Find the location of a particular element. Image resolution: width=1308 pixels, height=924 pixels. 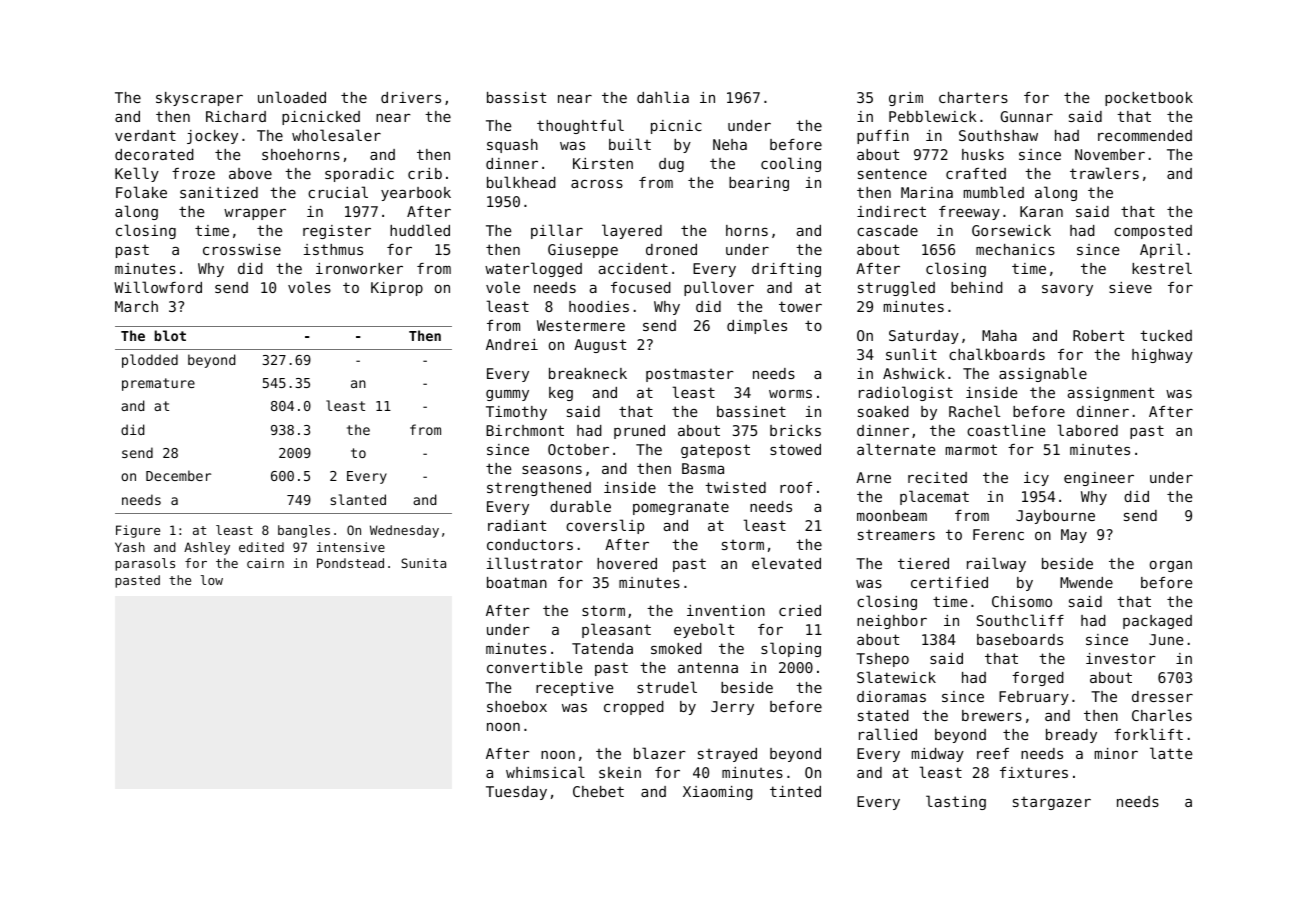

cried is located at coordinates (800, 610).
